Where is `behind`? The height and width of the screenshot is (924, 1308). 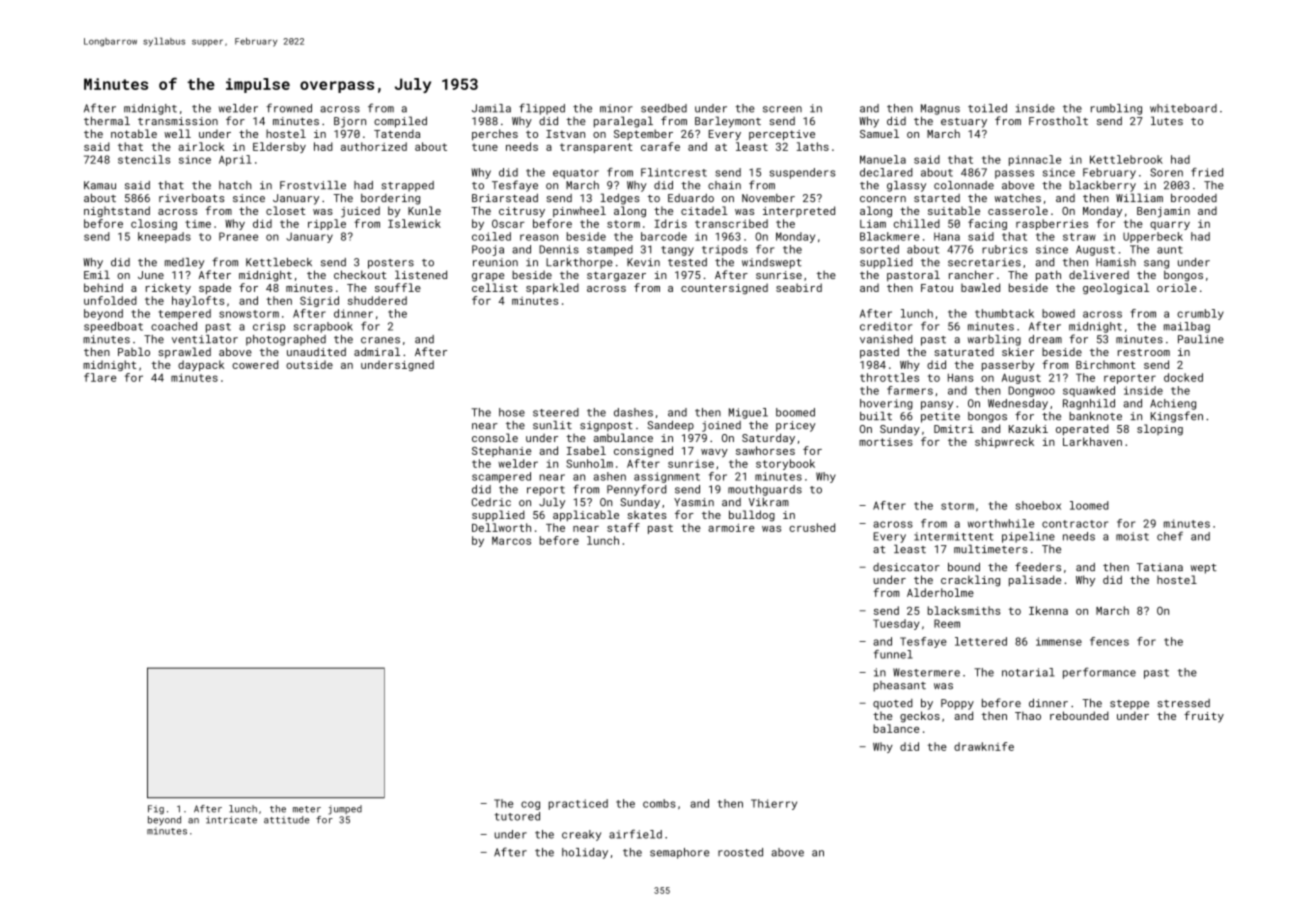
behind is located at coordinates (103, 287).
